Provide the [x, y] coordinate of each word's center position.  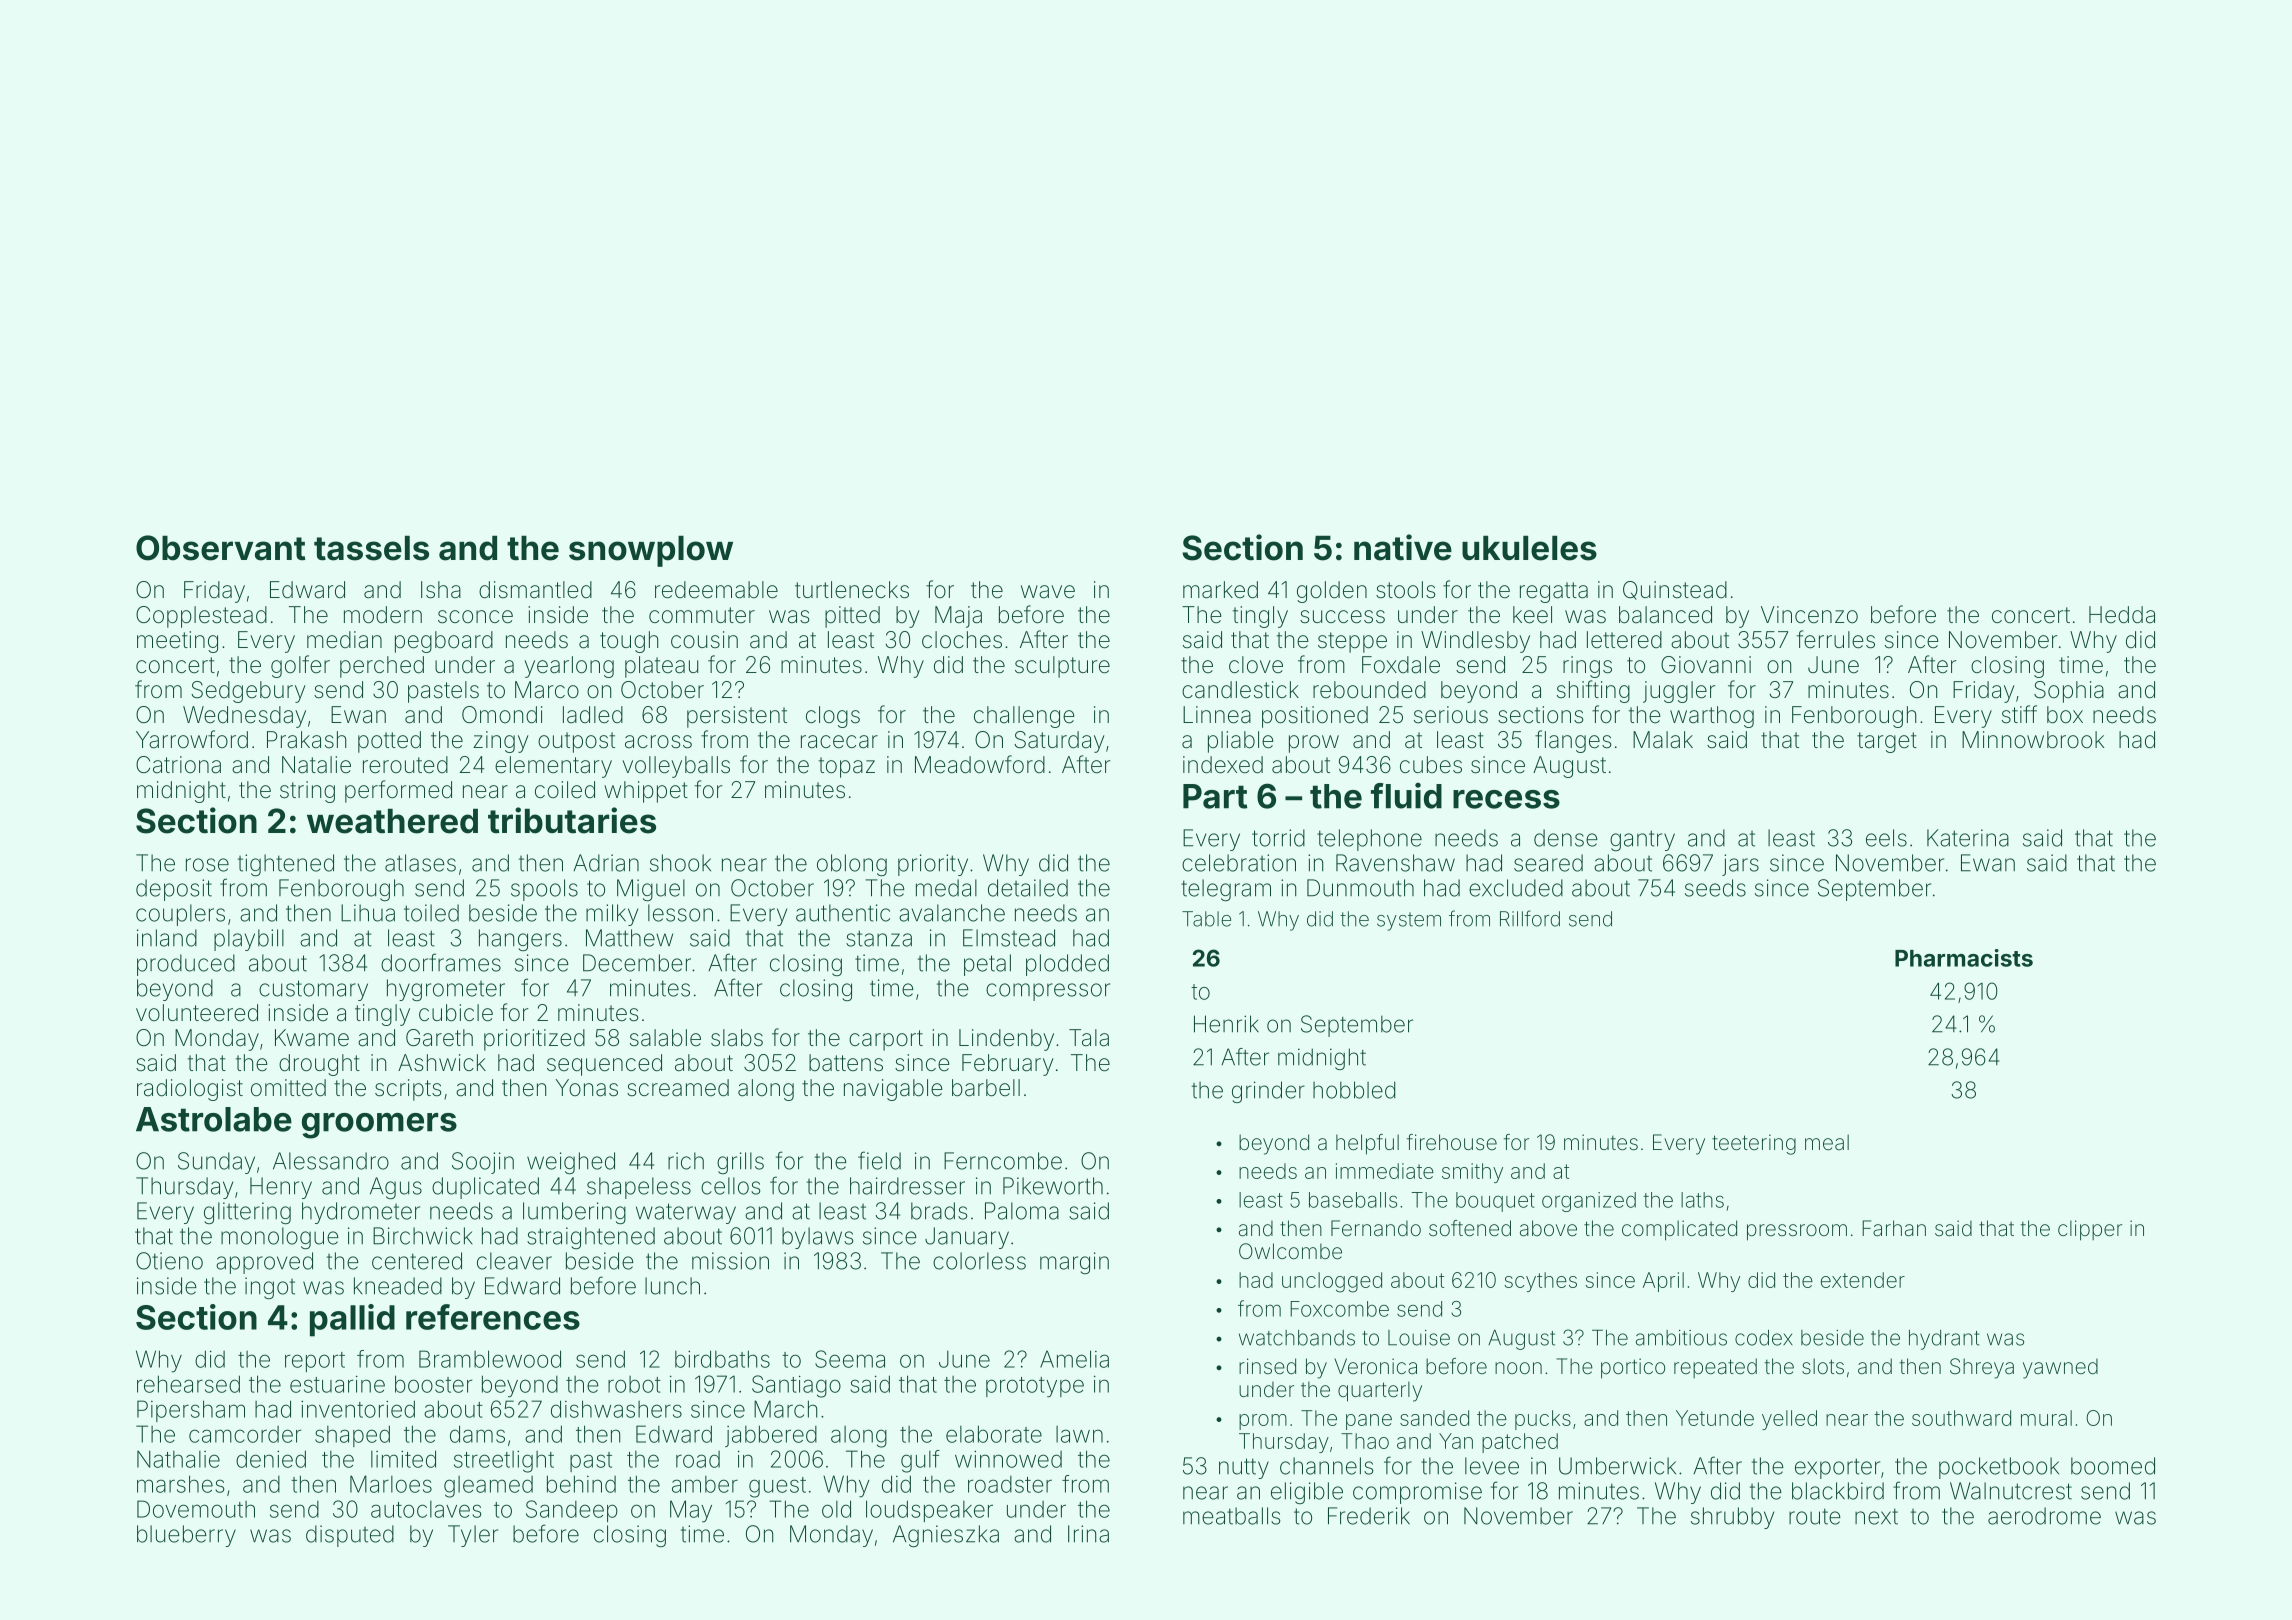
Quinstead [1675, 590]
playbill [249, 940]
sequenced [604, 1065]
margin [1074, 1263]
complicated [1679, 1230]
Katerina [1968, 838]
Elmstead [1009, 938]
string [307, 792]
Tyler [473, 1536]
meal [1827, 1142]
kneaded [398, 1286]
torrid [1278, 838]
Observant [221, 548]
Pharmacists [1964, 958]
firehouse [1452, 1142]
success [1342, 617]
